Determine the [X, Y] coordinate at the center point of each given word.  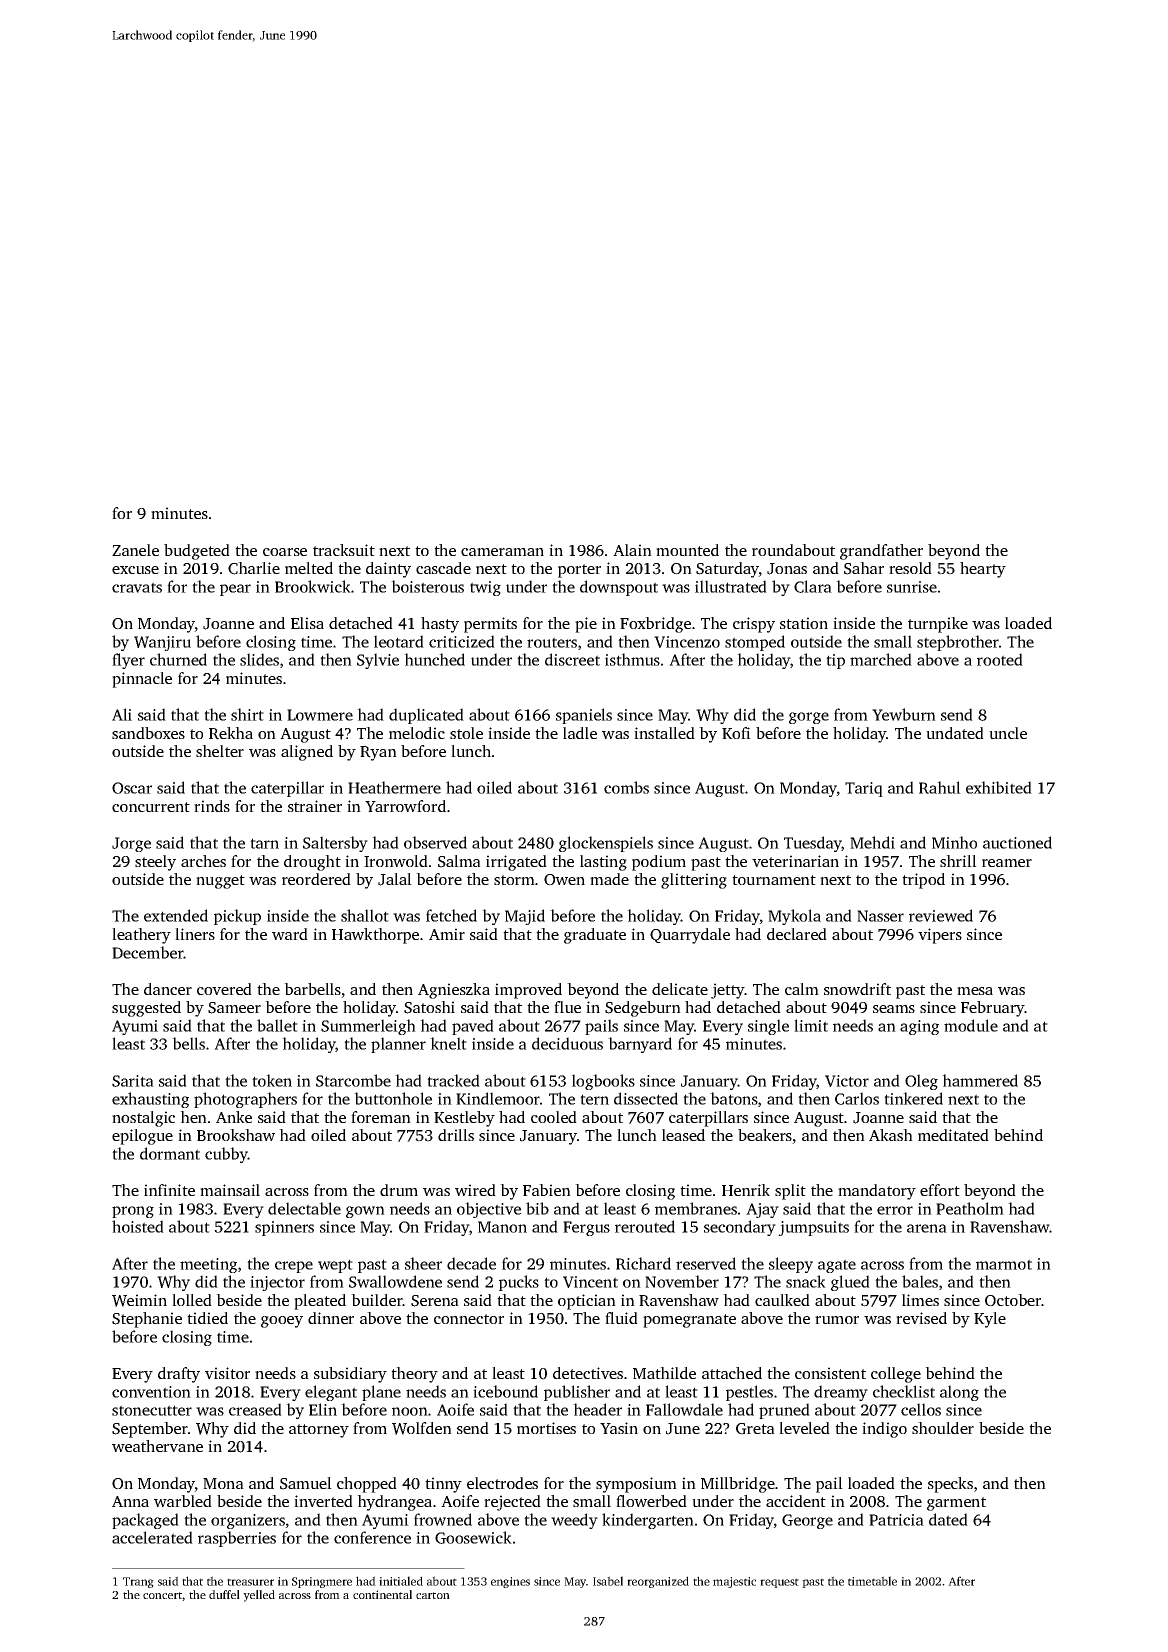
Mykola [794, 917]
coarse [285, 552]
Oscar [132, 788]
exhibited [999, 787]
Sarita [133, 1081]
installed [664, 733]
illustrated [731, 586]
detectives [588, 1373]
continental [382, 1594]
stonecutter [152, 1410]
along [959, 1393]
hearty [983, 570]
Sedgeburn [643, 1009]
